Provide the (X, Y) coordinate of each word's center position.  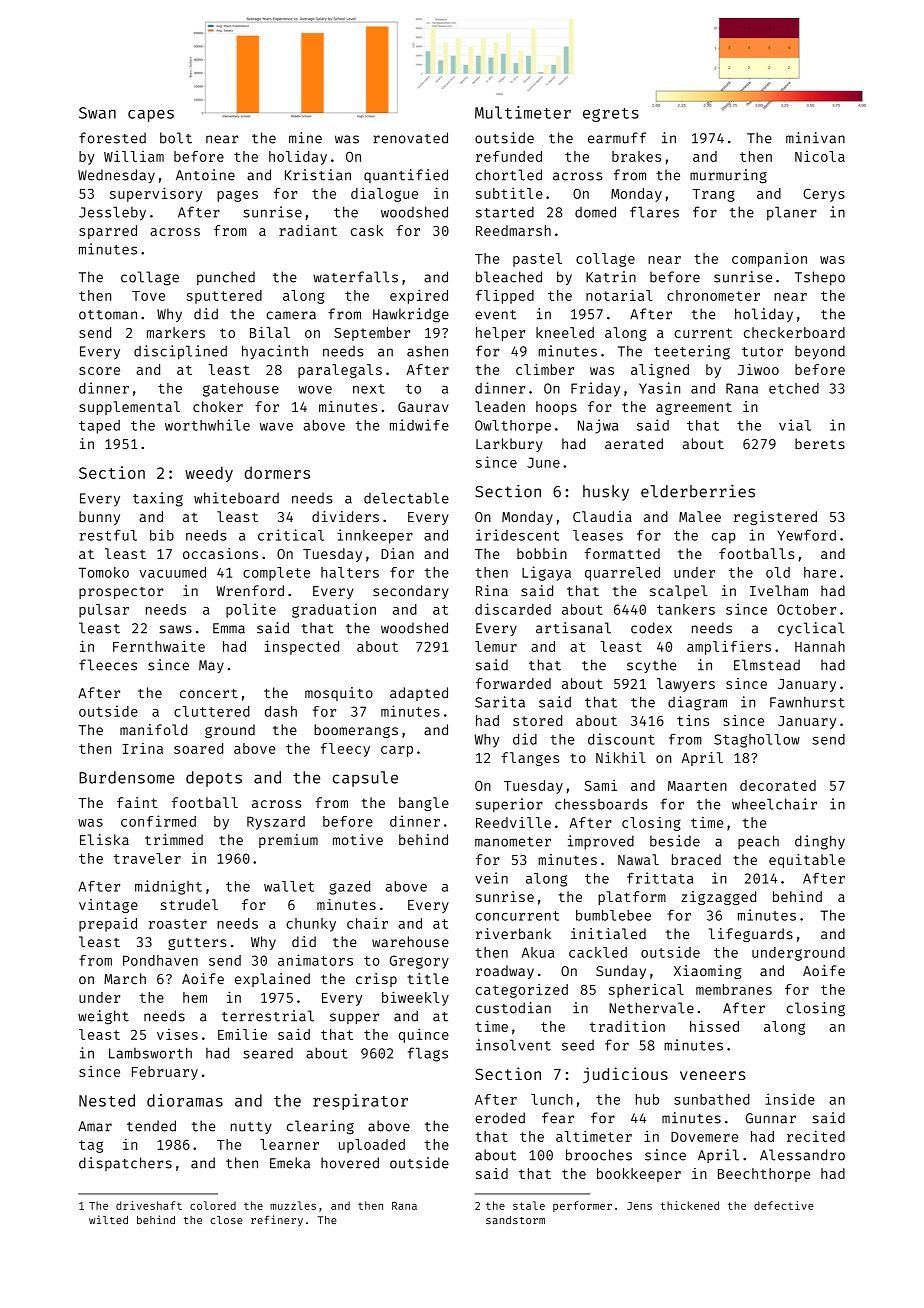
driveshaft (149, 1205)
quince (424, 1035)
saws (175, 629)
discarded (513, 609)
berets (820, 444)
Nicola (820, 156)
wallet (289, 886)
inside (790, 1099)
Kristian (318, 175)
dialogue (384, 195)
